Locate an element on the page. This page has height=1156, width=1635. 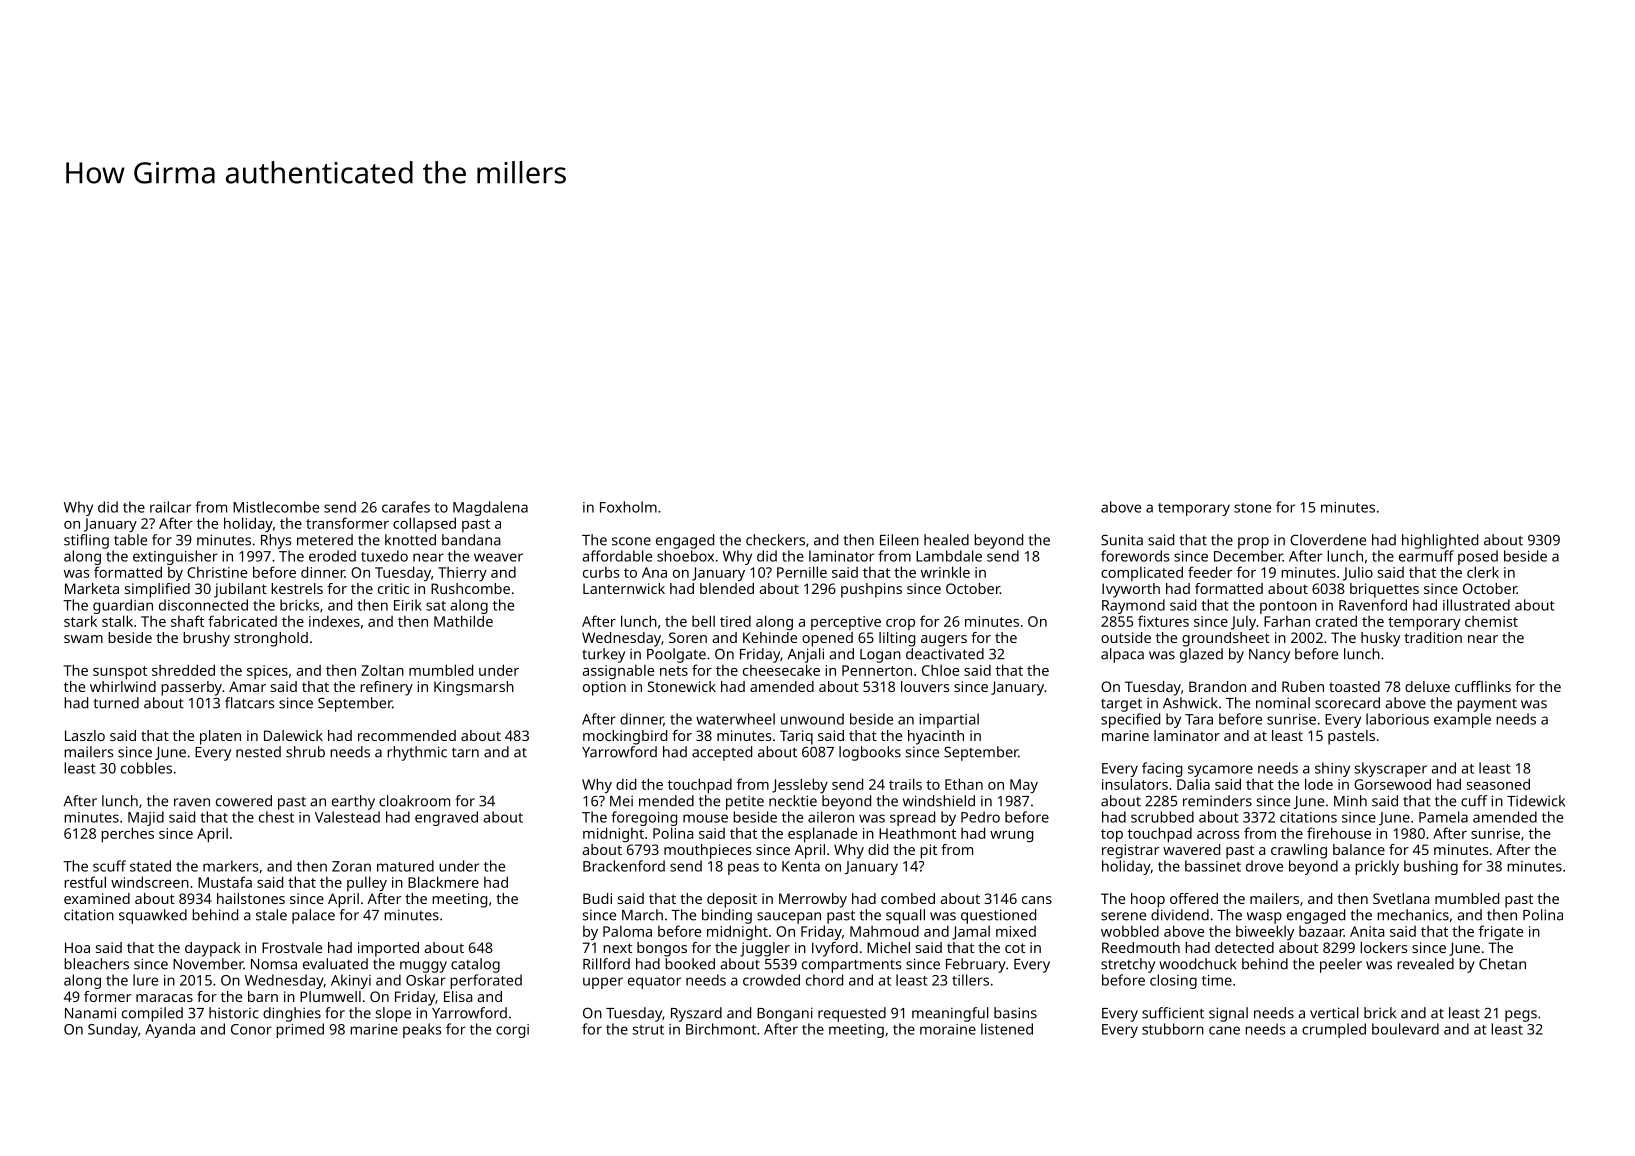
Eileen is located at coordinates (899, 540).
